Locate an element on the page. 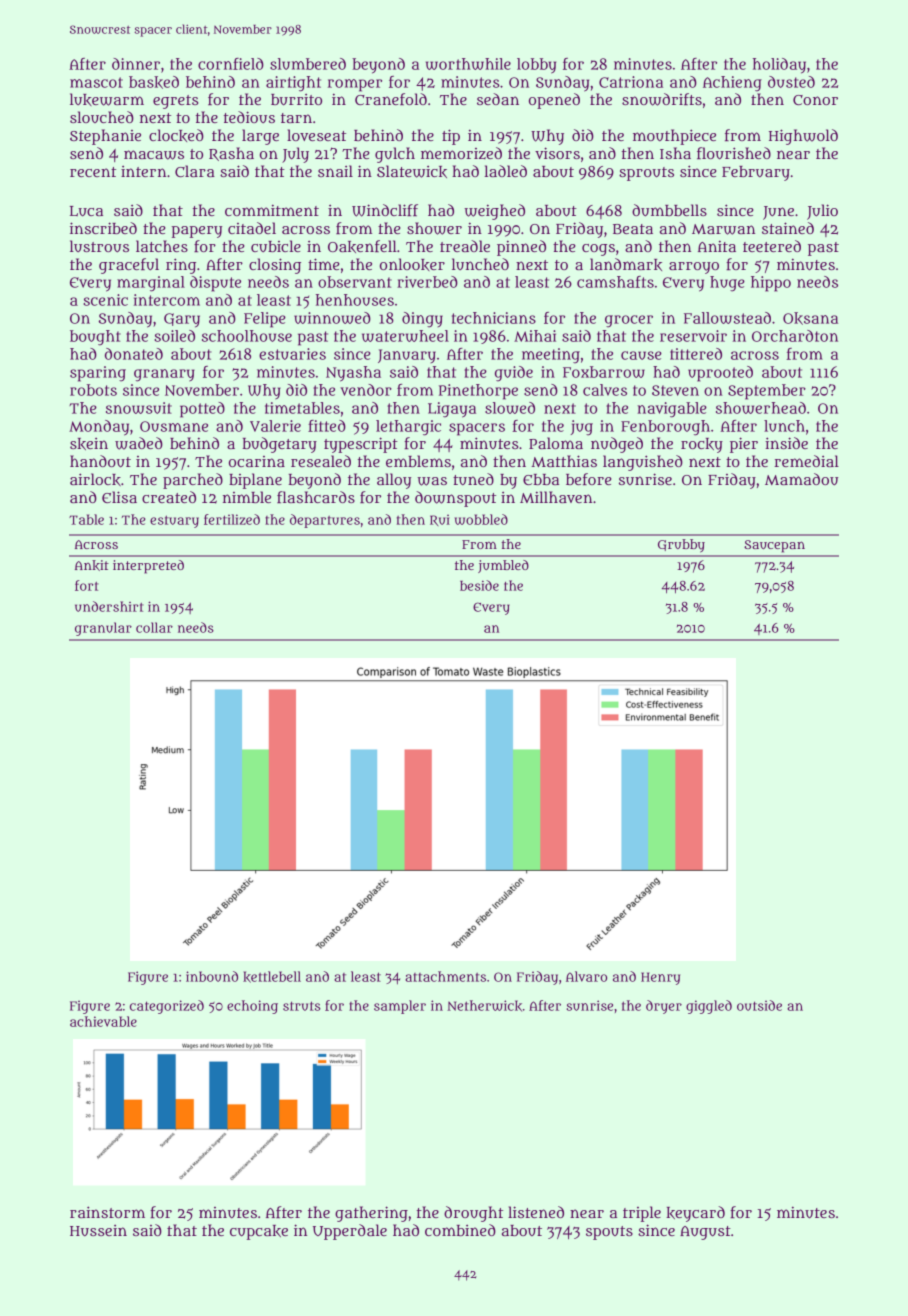 This image has width=908, height=1316. outside is located at coordinates (759, 1005).
